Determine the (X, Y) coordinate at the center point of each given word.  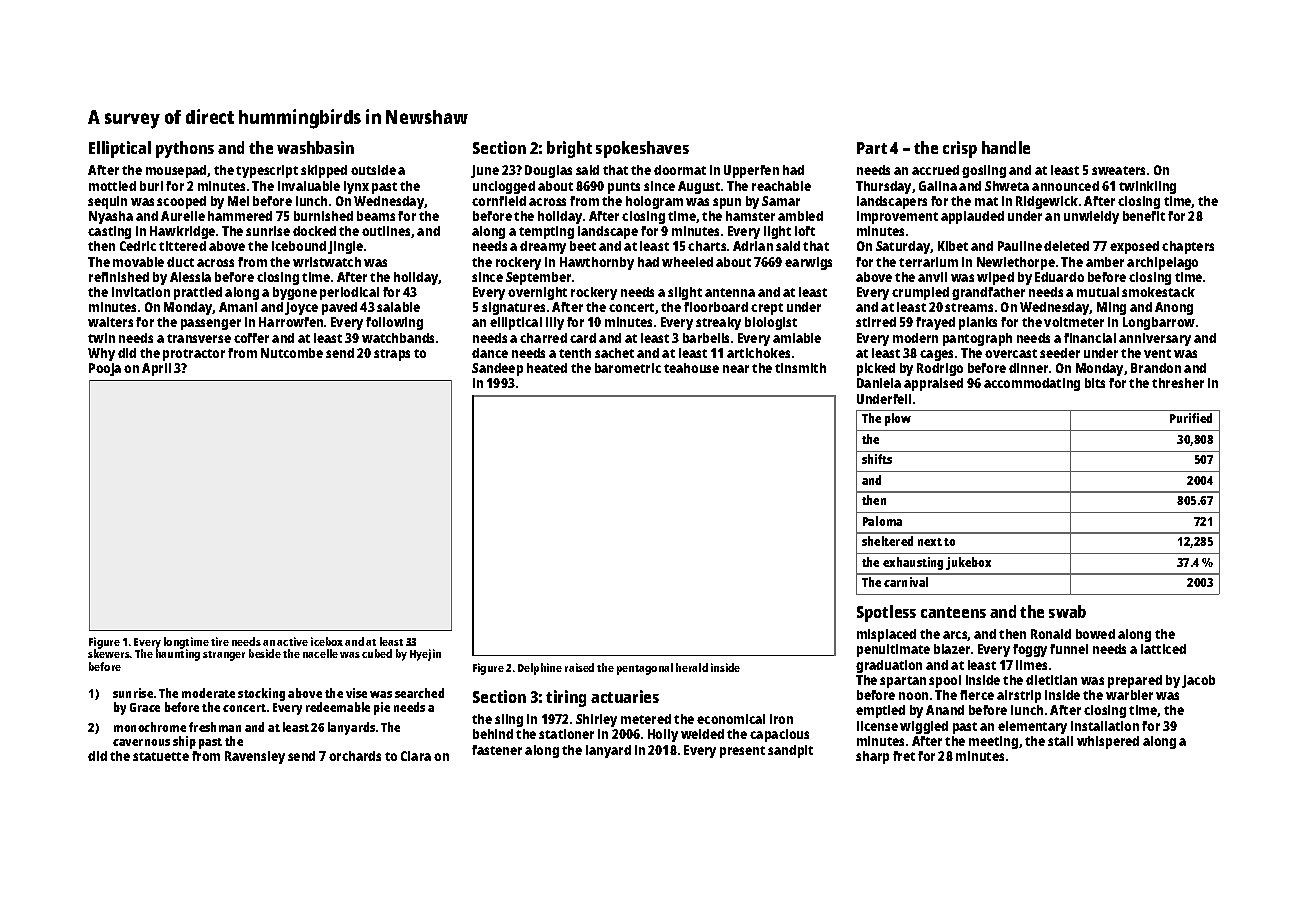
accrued (935, 170)
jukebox (968, 563)
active (292, 641)
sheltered (887, 541)
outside (373, 170)
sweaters (1118, 170)
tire (220, 641)
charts (707, 246)
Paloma (882, 521)
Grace (145, 707)
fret (904, 756)
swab (1067, 611)
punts (624, 188)
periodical (349, 293)
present (742, 752)
